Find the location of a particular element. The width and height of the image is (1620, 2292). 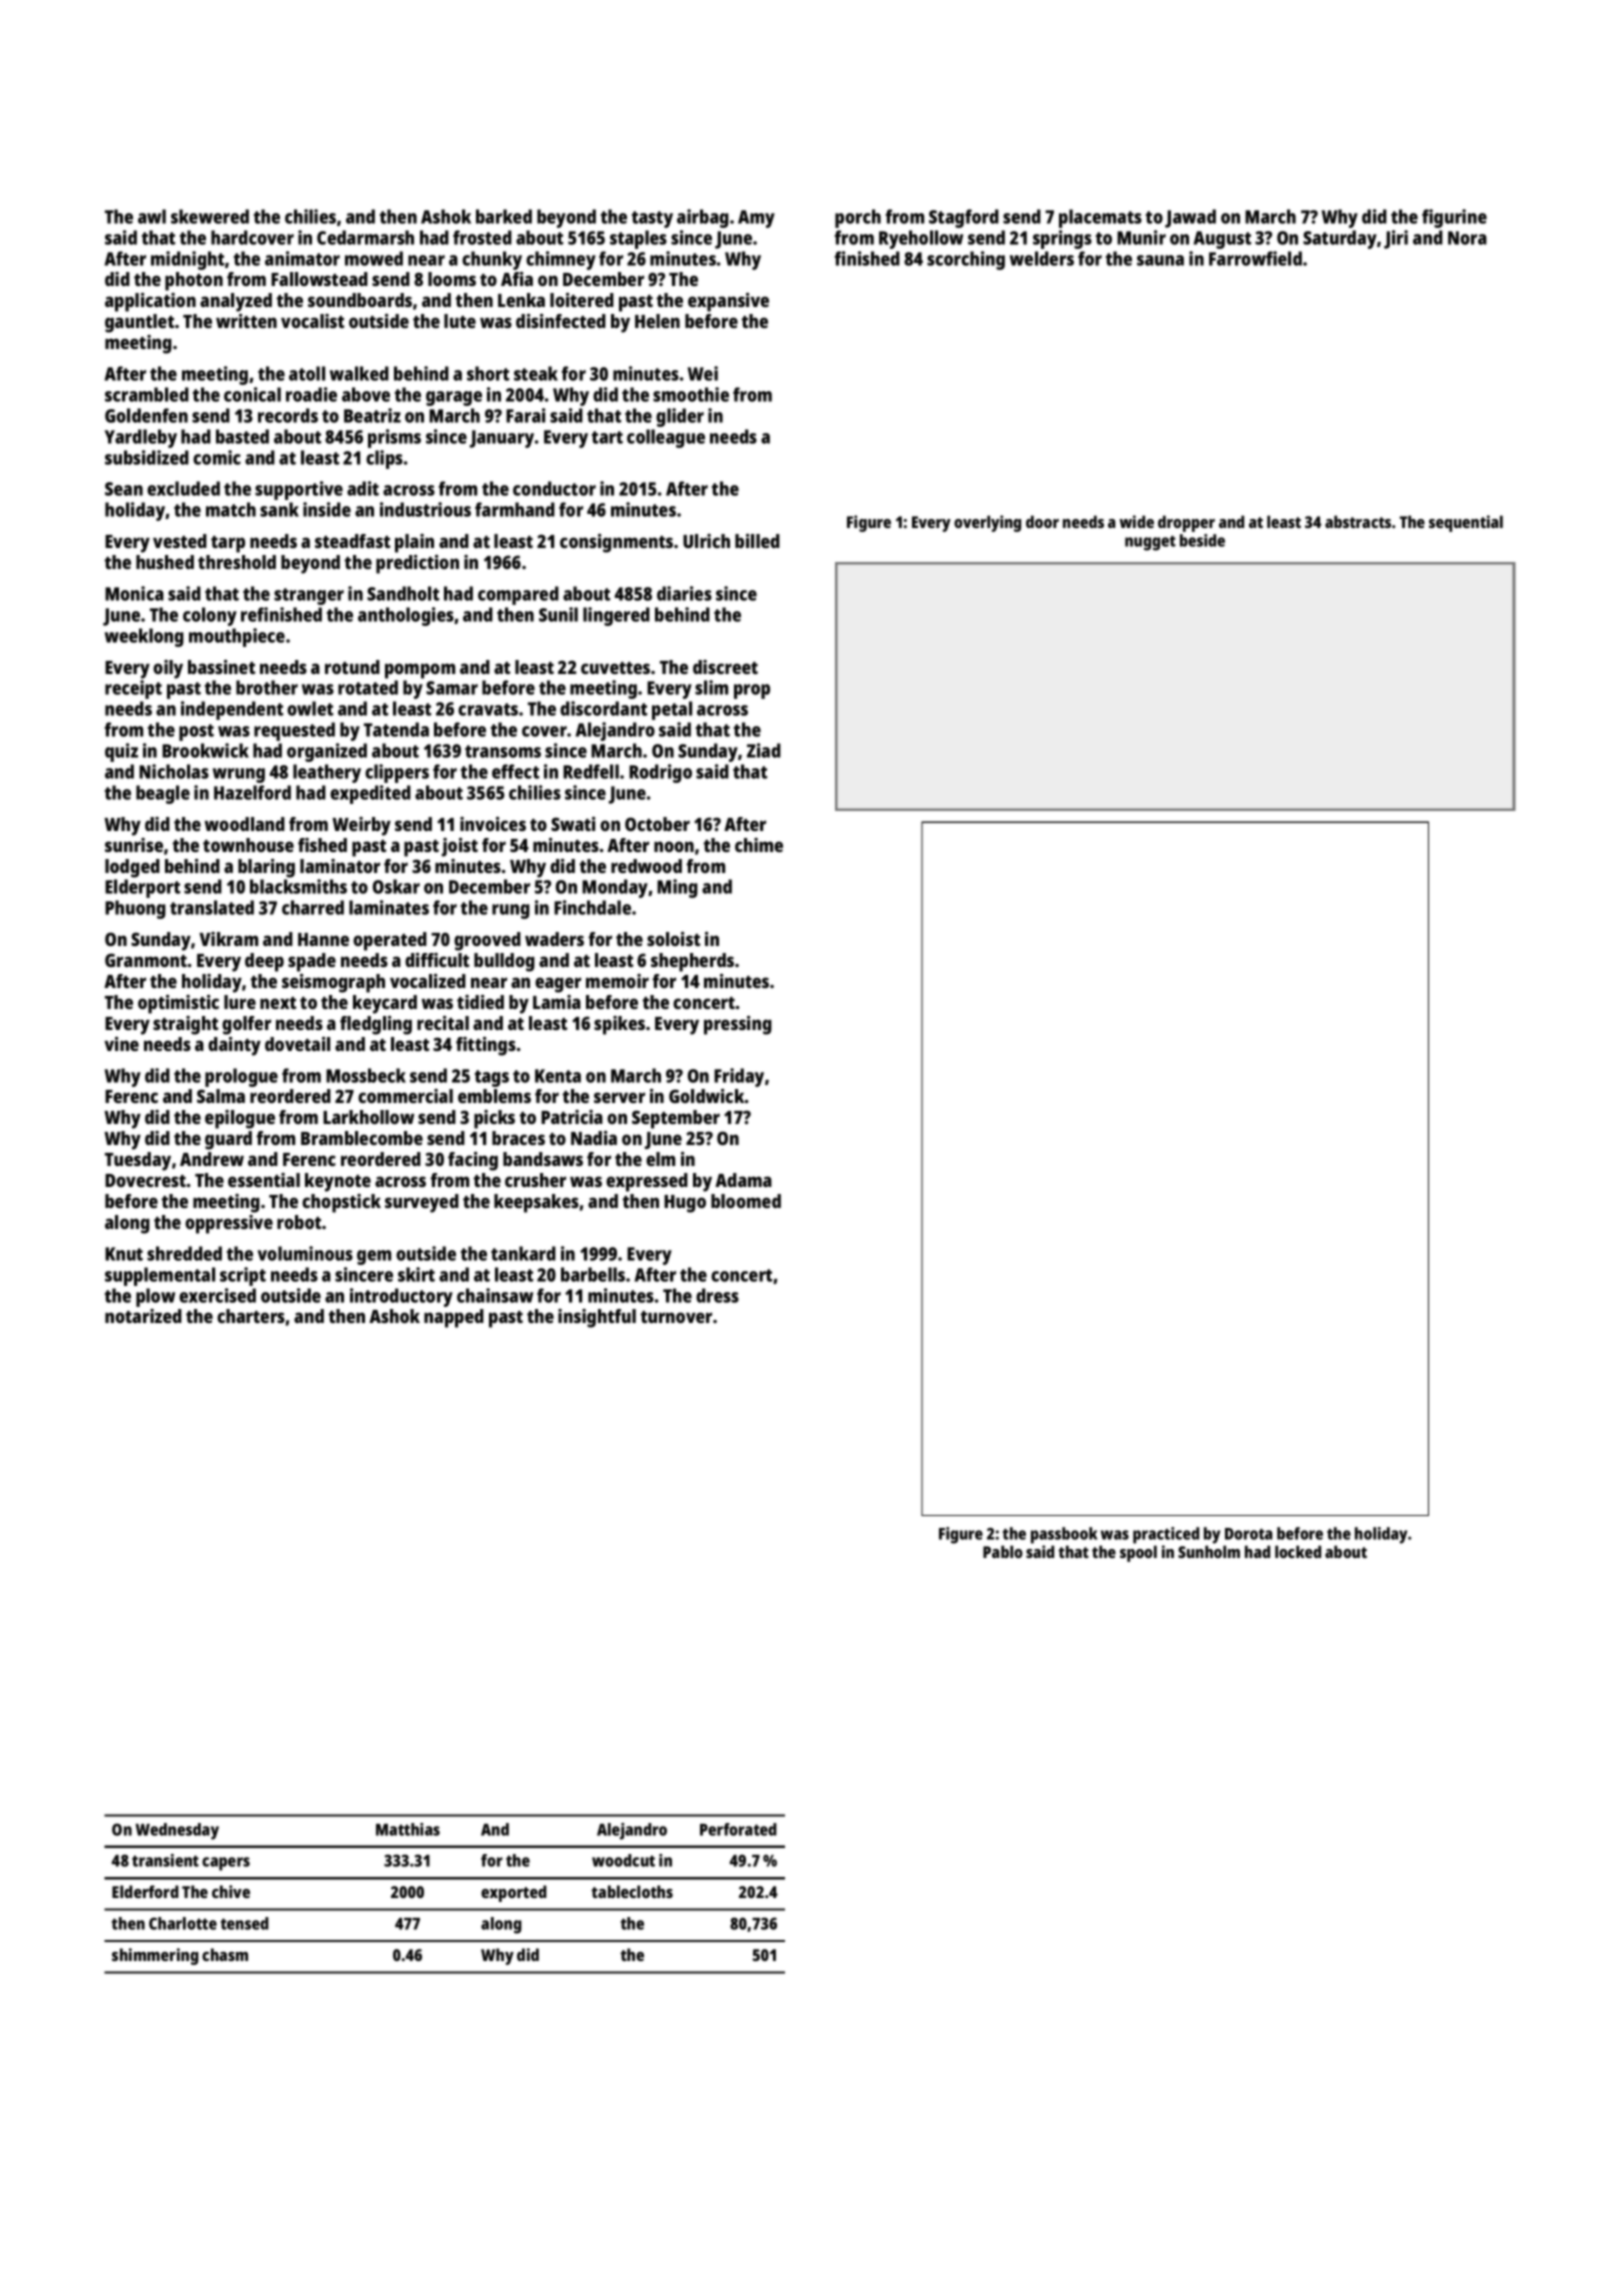

locked is located at coordinates (1298, 1551).
